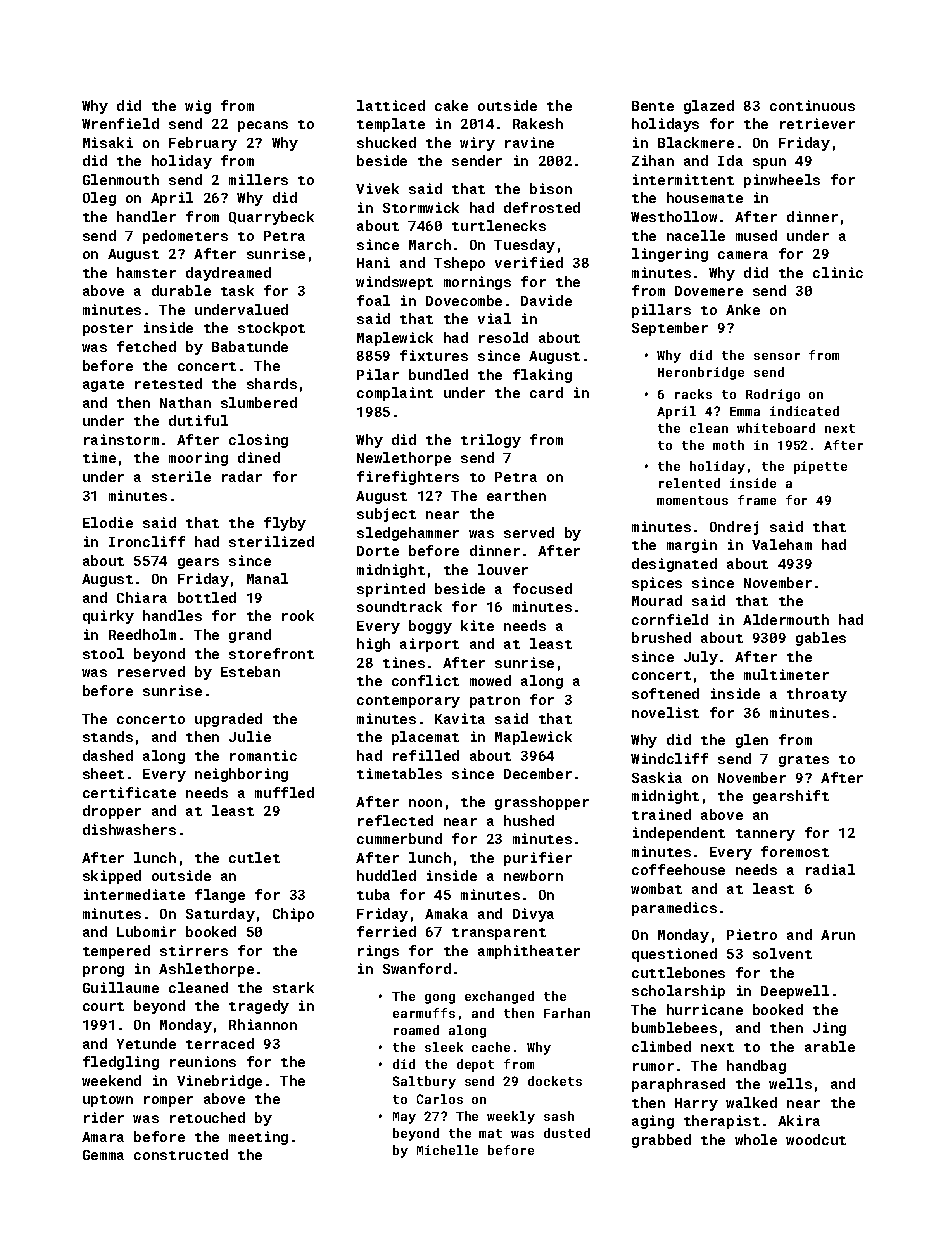 This screenshot has height=1233, width=952. What do you see at coordinates (386, 142) in the screenshot?
I see `shucked` at bounding box center [386, 142].
